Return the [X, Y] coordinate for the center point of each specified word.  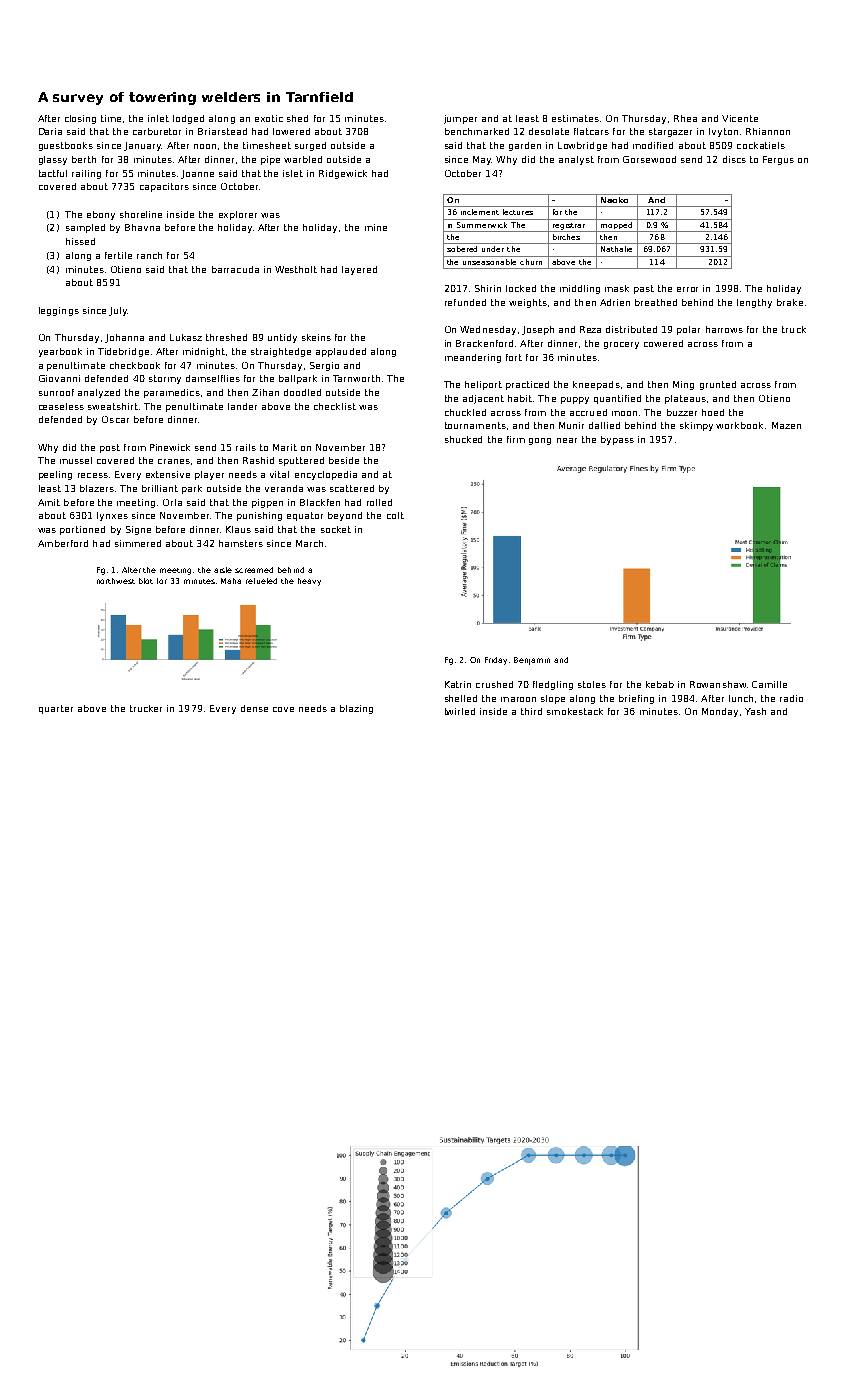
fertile [118, 255]
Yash [755, 711]
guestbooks [66, 146]
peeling [55, 475]
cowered [663, 343]
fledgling [553, 685]
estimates [575, 118]
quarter [56, 709]
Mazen [786, 425]
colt [395, 515]
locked [521, 288]
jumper [460, 119]
